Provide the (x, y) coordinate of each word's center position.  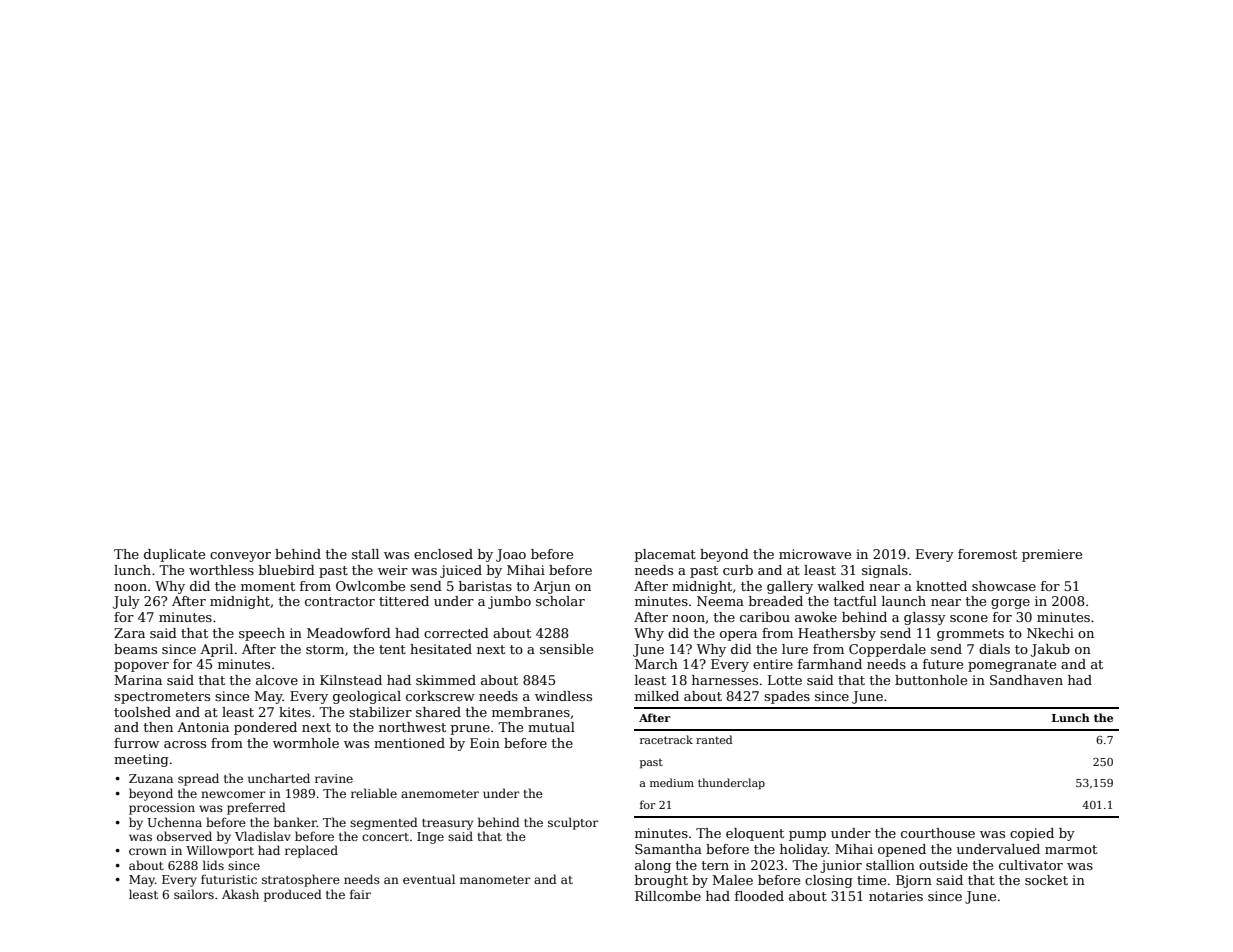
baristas (485, 586)
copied (1032, 834)
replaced (311, 851)
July (126, 602)
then (158, 727)
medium (672, 782)
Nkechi (1050, 633)
